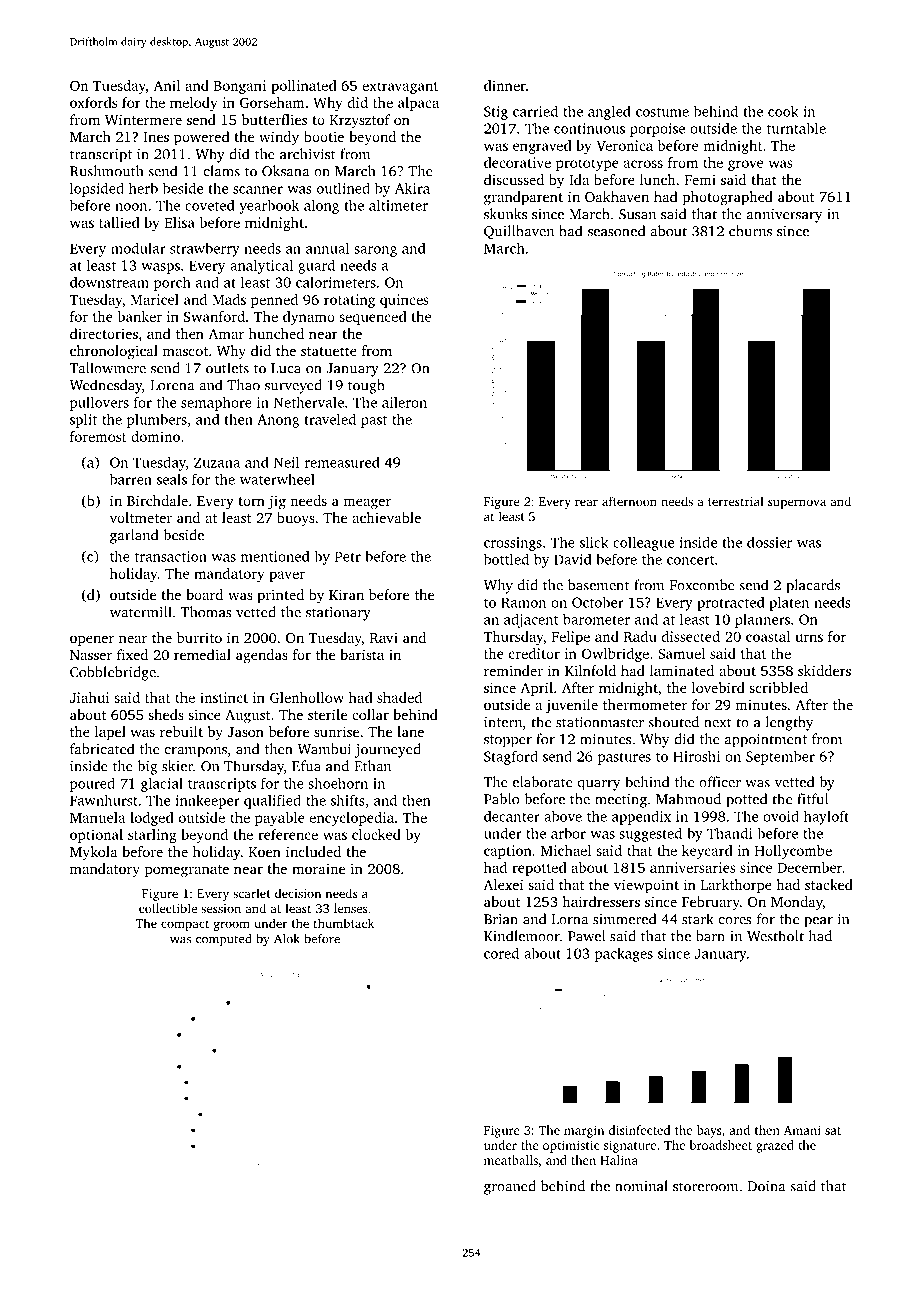 This document has height=1308, width=924. What do you see at coordinates (645, 704) in the document?
I see `thermometer` at bounding box center [645, 704].
